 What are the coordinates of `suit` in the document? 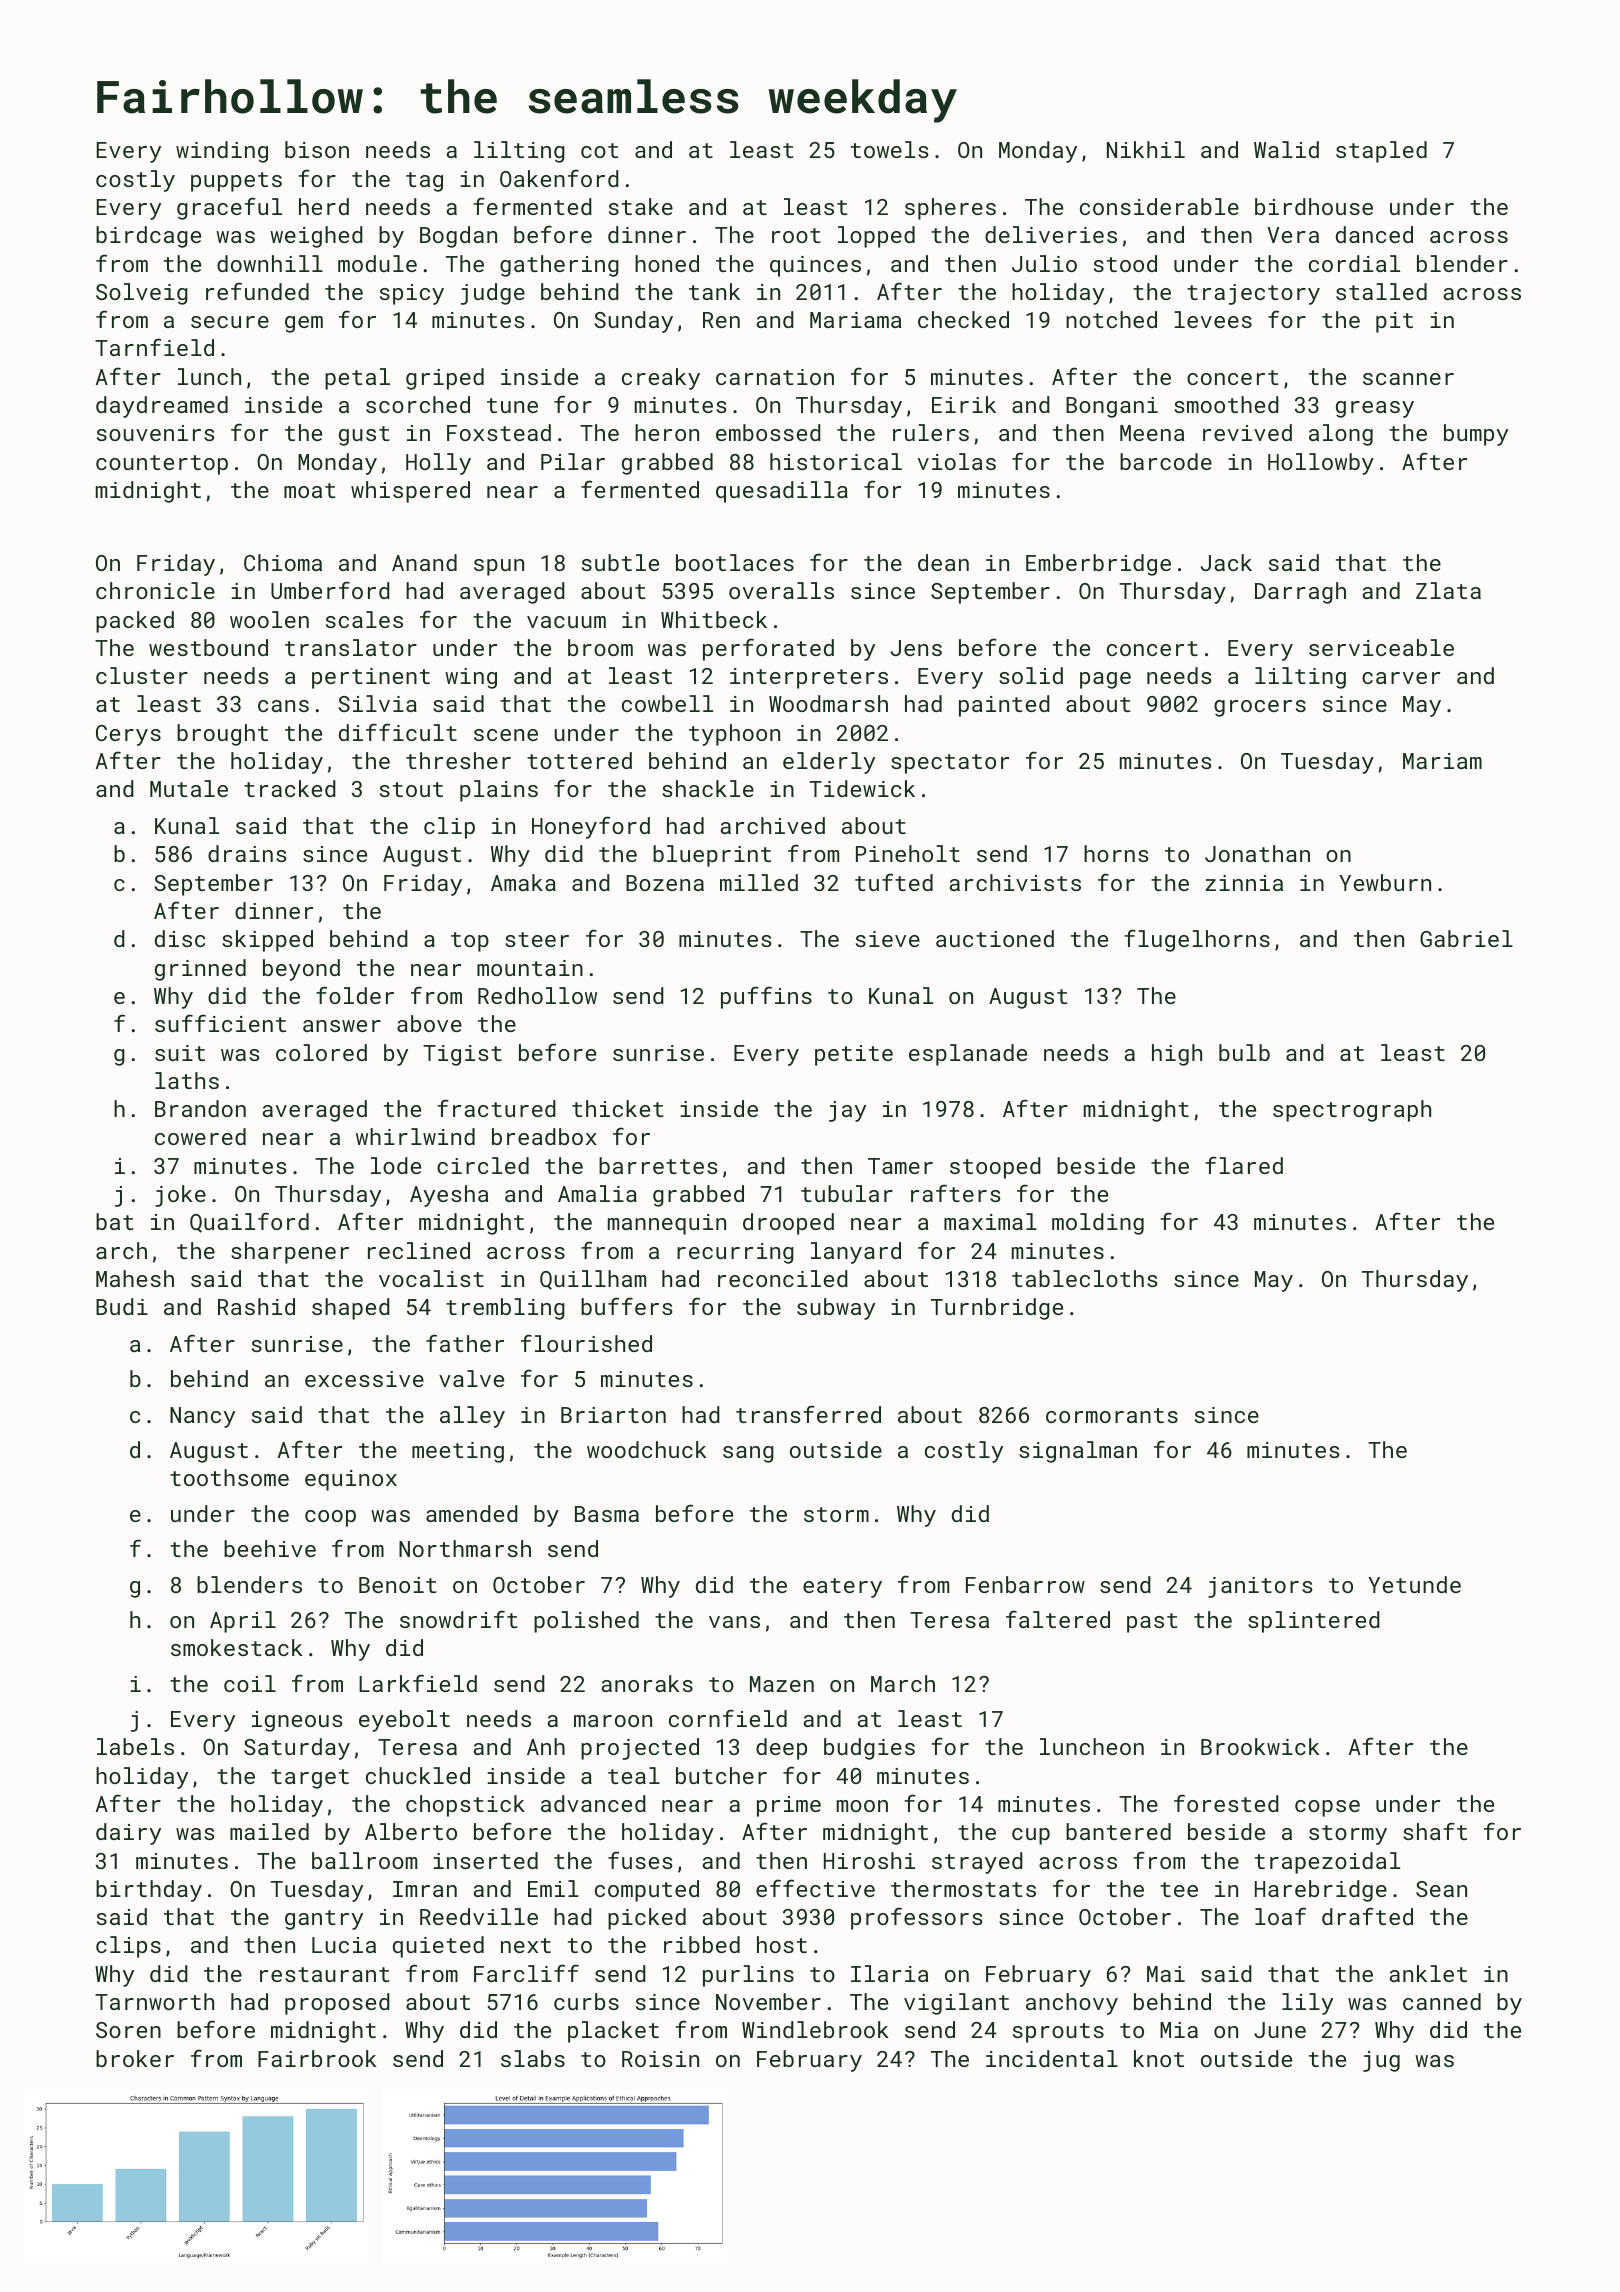 It's located at (180, 1053).
